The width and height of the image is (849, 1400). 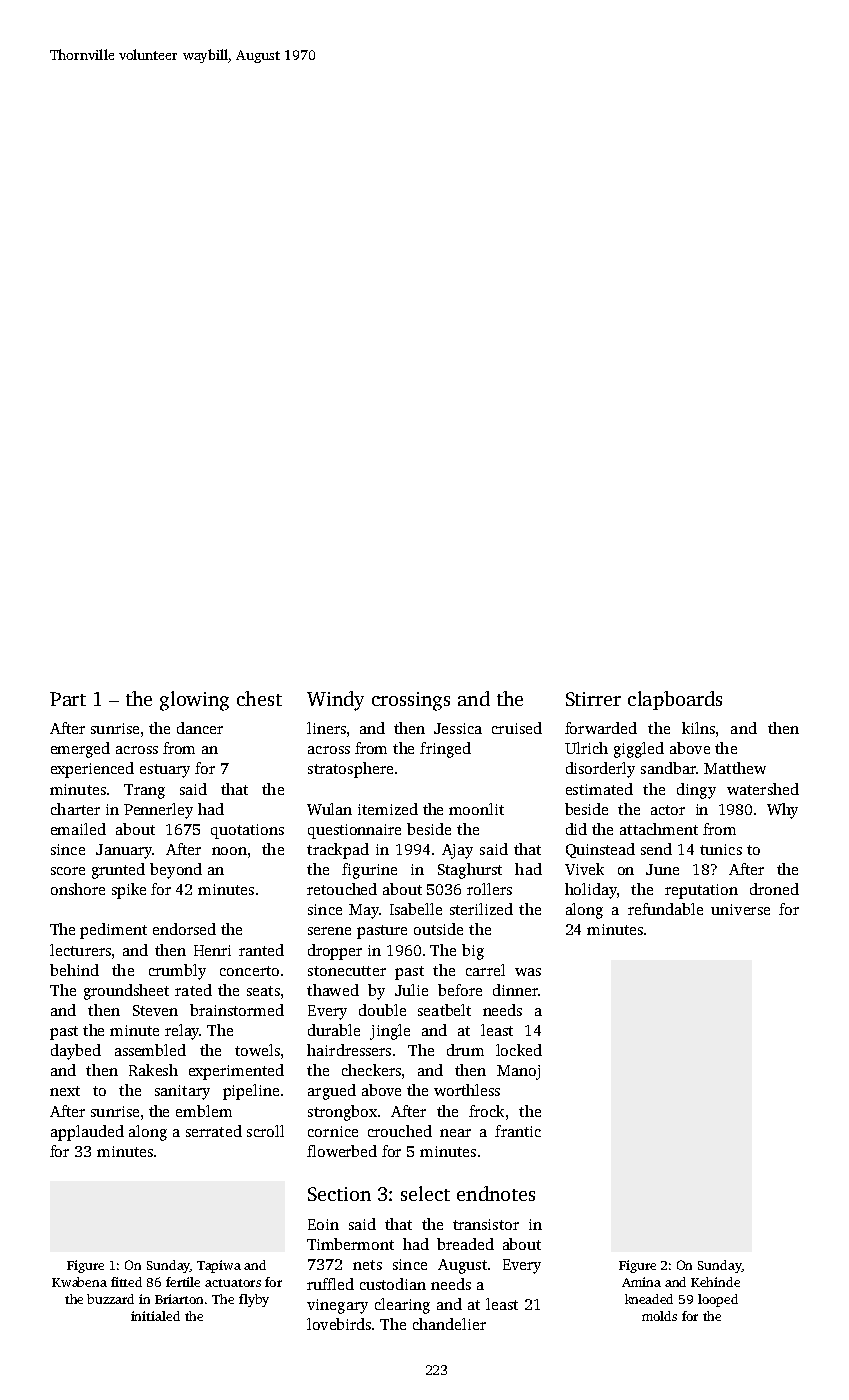 What do you see at coordinates (326, 728) in the image?
I see `liners` at bounding box center [326, 728].
